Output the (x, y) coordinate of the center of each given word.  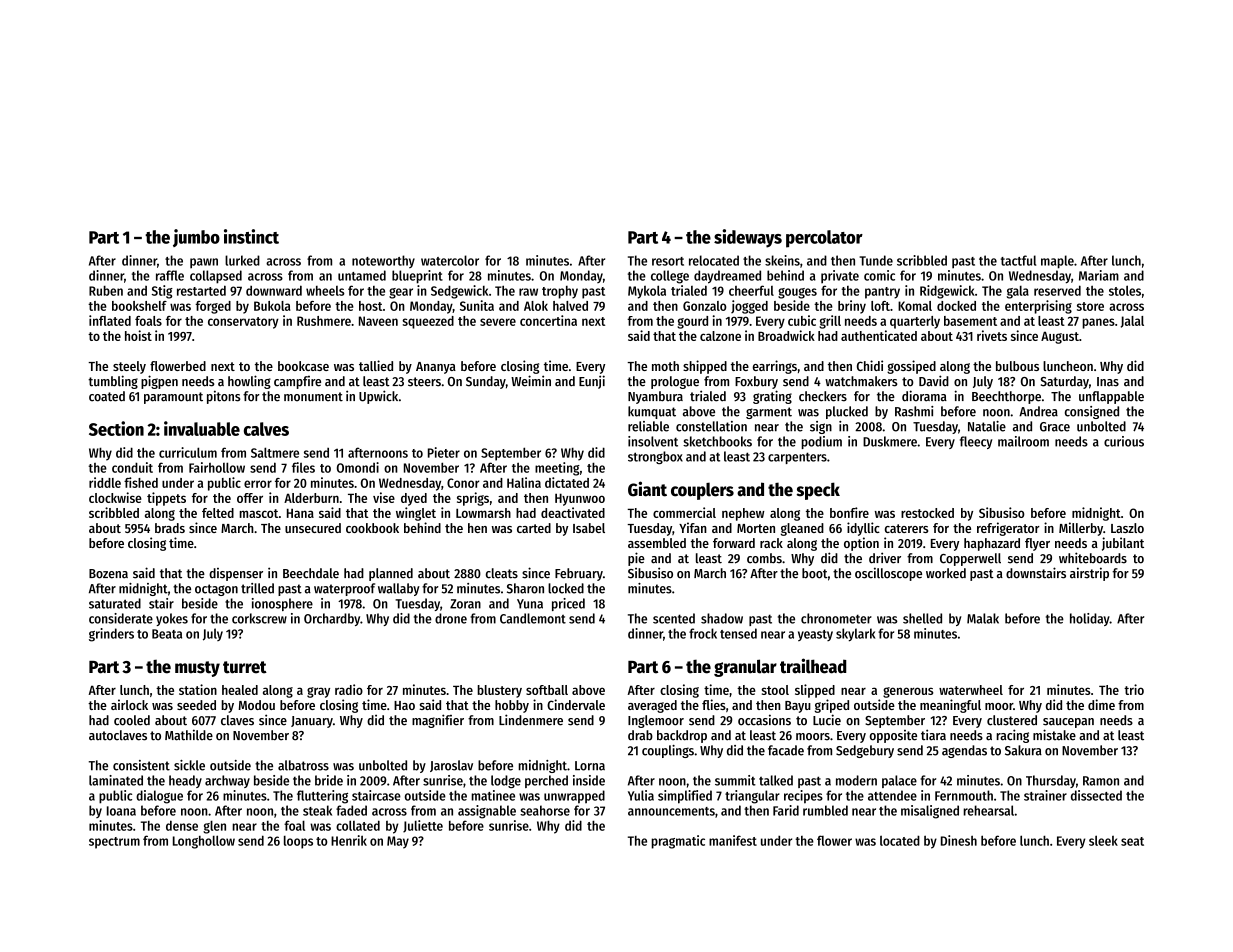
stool (775, 690)
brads (170, 528)
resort (668, 261)
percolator (824, 239)
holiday (1090, 619)
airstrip (1089, 574)
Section (116, 428)
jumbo (196, 238)
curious (1124, 441)
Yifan (693, 527)
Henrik (349, 840)
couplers (702, 491)
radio (349, 689)
